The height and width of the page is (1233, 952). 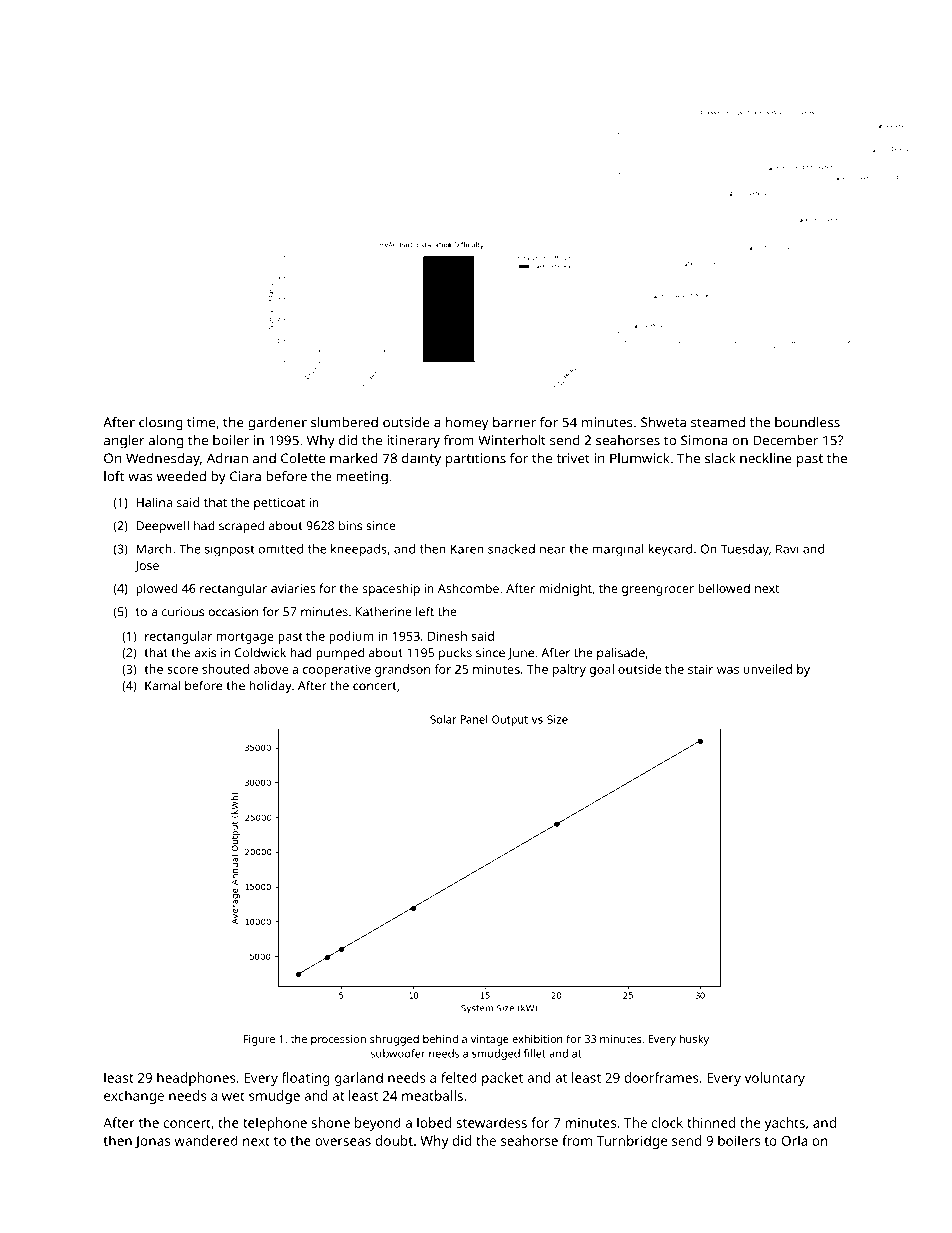 What do you see at coordinates (275, 1124) in the page?
I see `telephone` at bounding box center [275, 1124].
